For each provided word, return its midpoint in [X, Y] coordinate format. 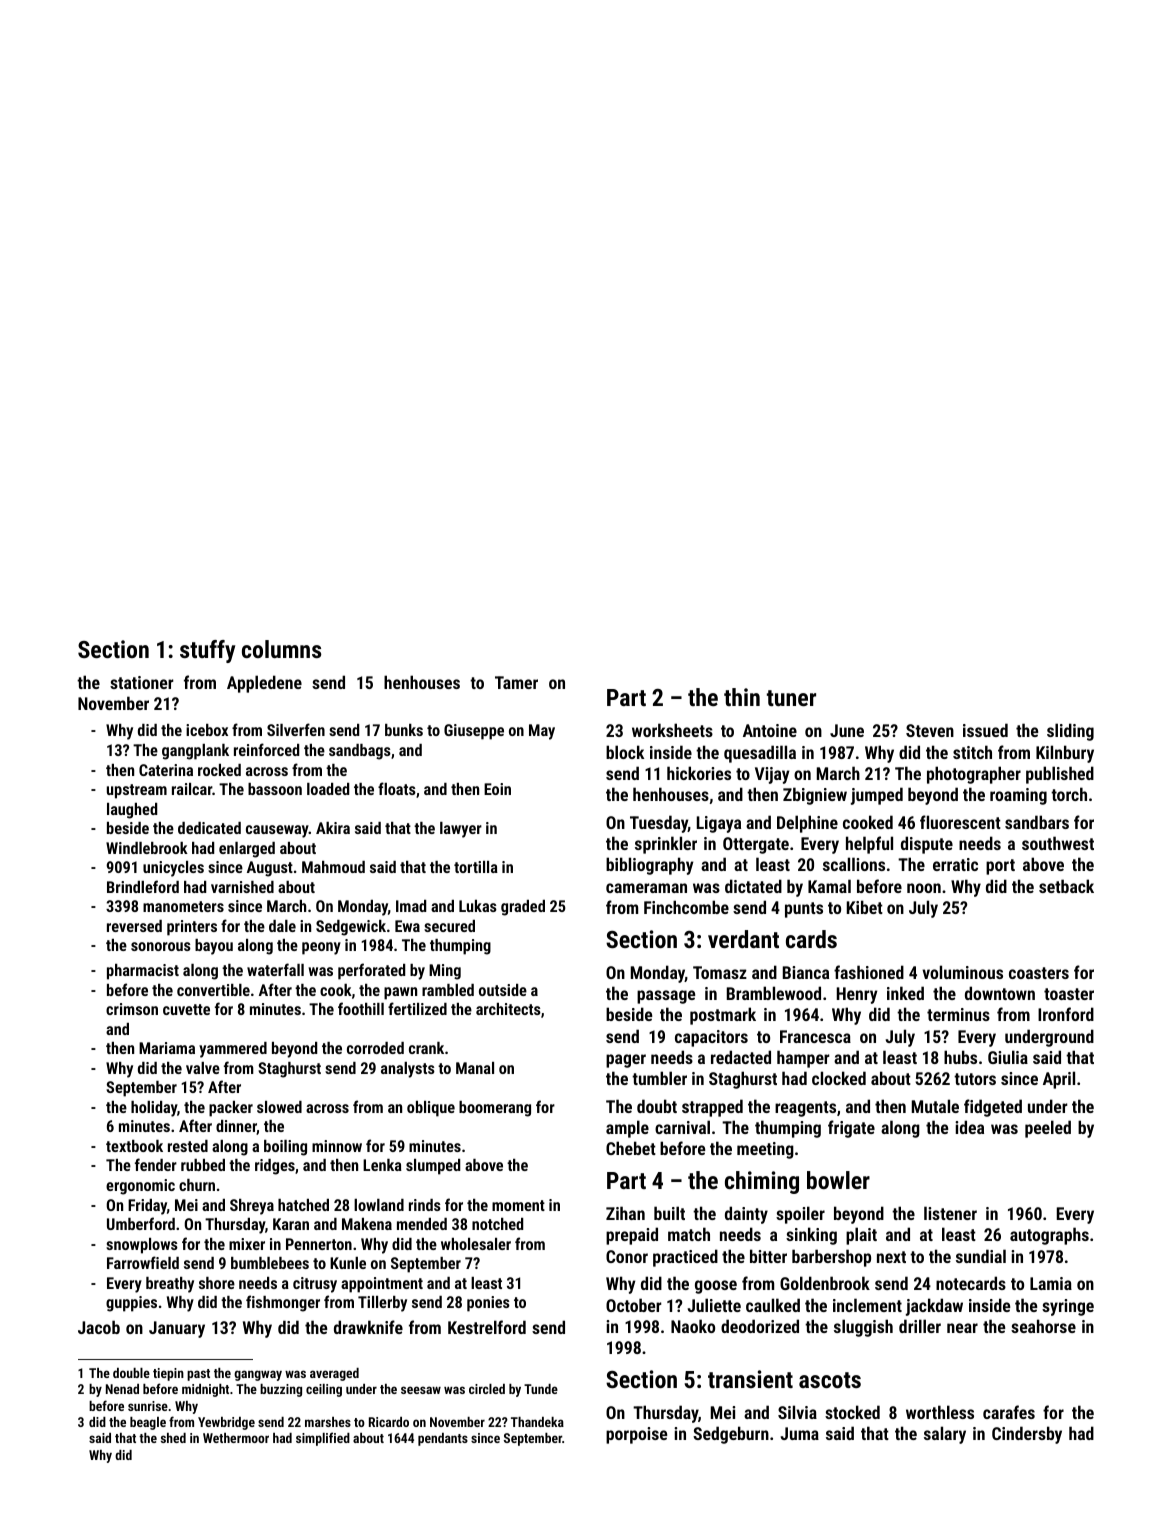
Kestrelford [487, 1327]
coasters [1039, 973]
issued [985, 730]
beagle [148, 1423]
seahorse [1043, 1326]
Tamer [516, 682]
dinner [236, 1127]
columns [281, 649]
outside [503, 990]
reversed [134, 926]
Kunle [348, 1263]
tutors [975, 1079]
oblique [431, 1109]
